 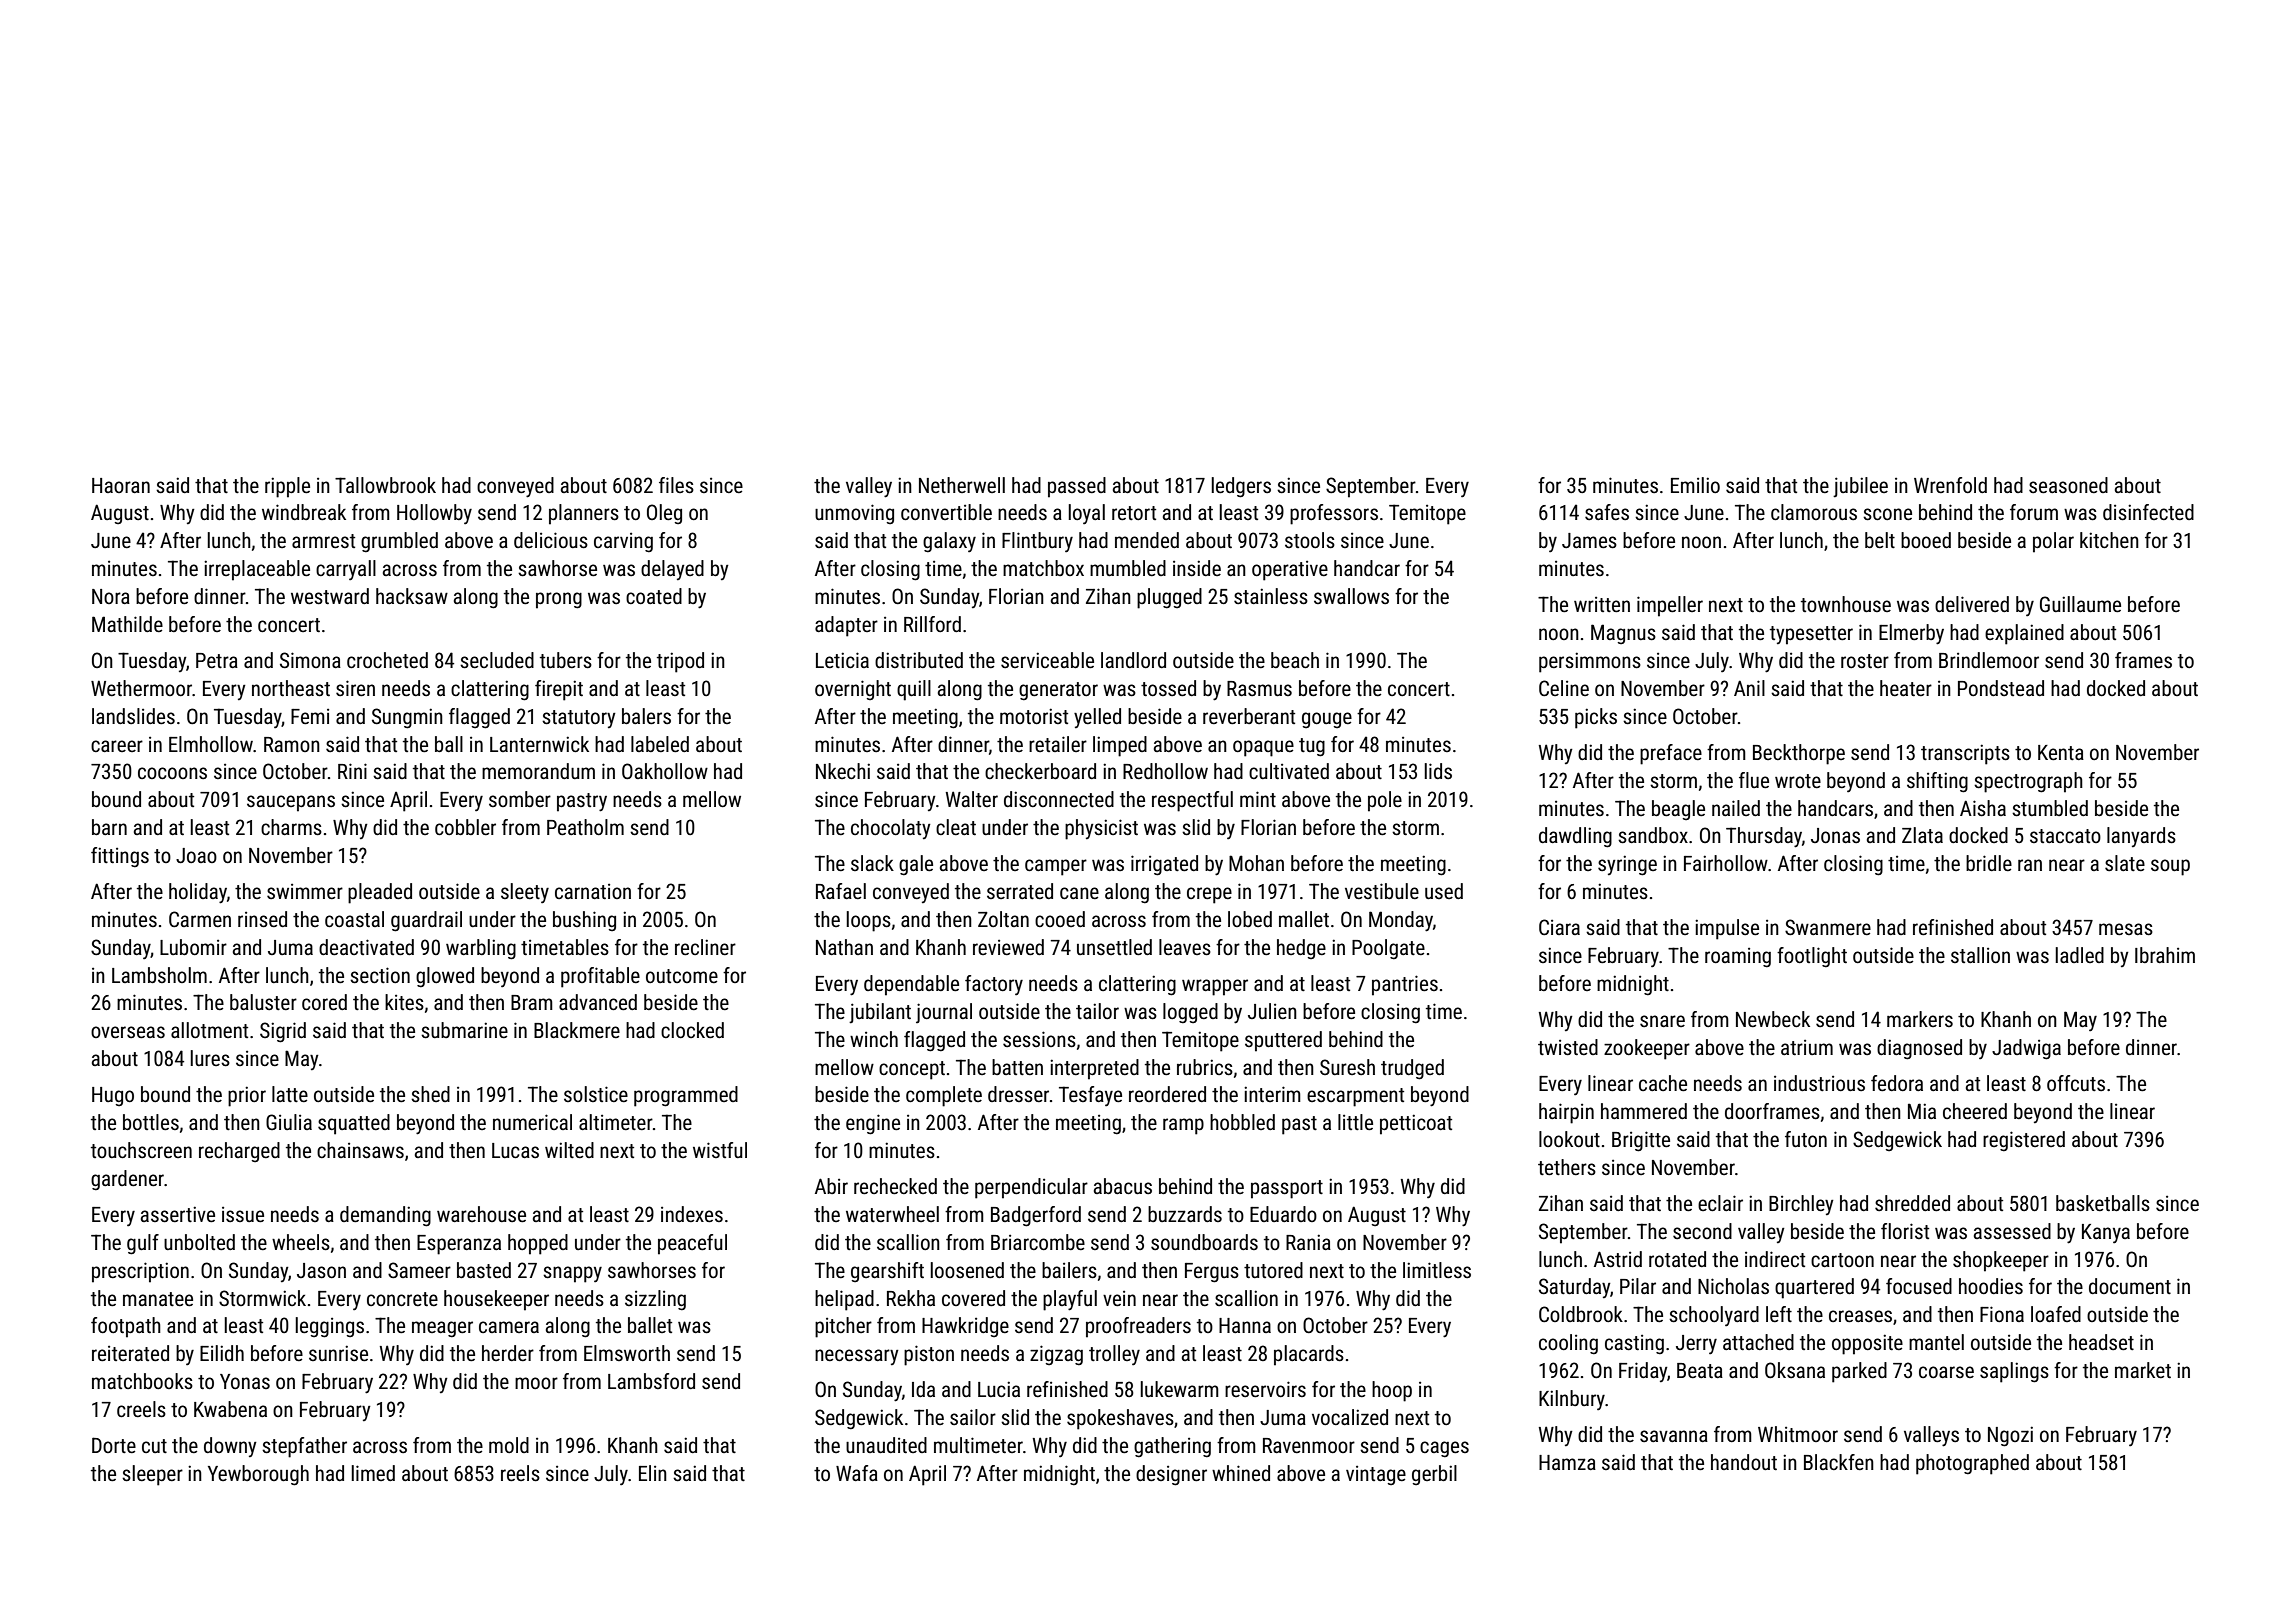 I want to click on lookout, so click(x=1569, y=1139).
